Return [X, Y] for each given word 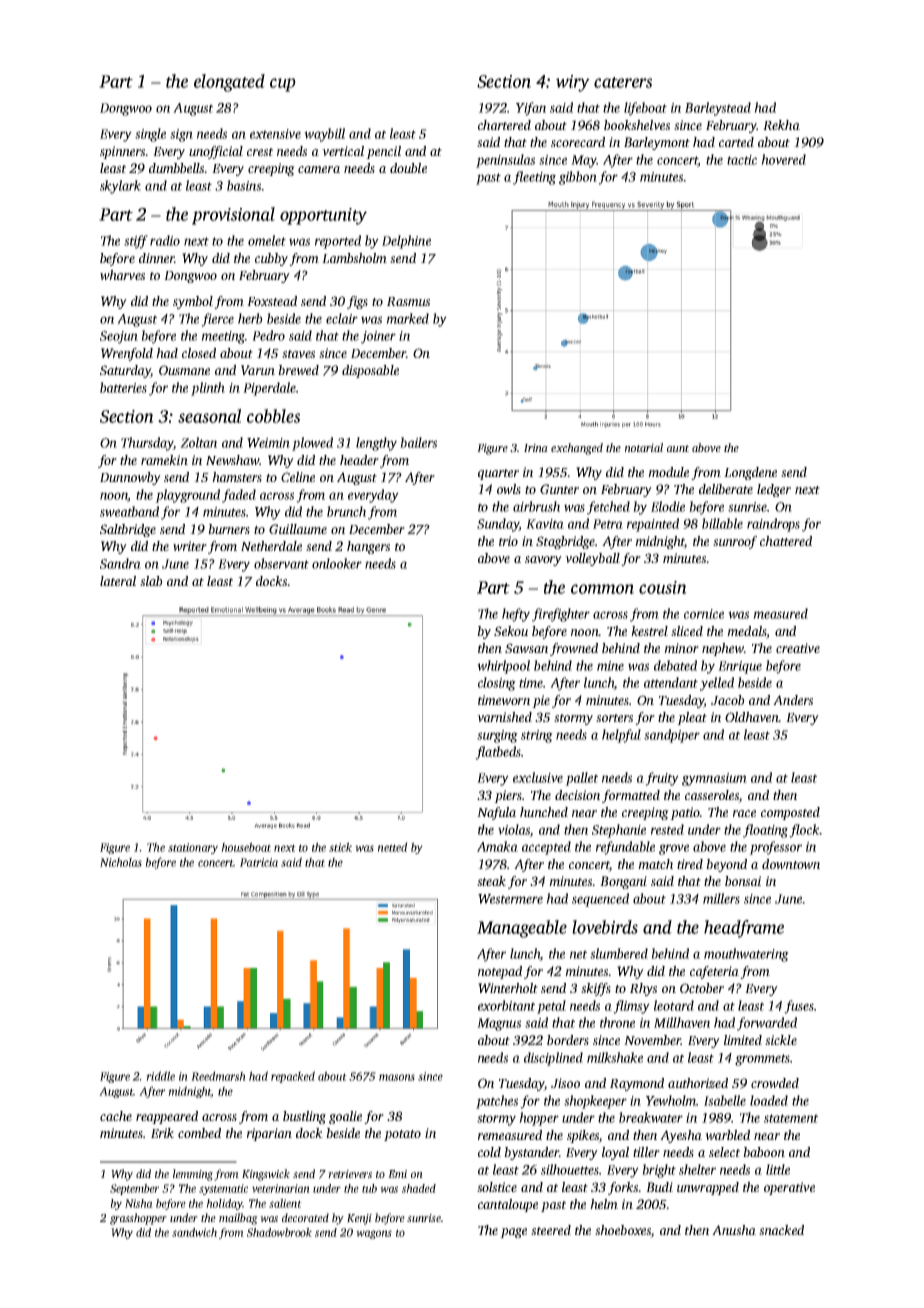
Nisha [139, 1203]
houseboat [246, 847]
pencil [383, 152]
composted [790, 813]
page [513, 1233]
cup [283, 85]
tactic [742, 160]
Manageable [522, 929]
